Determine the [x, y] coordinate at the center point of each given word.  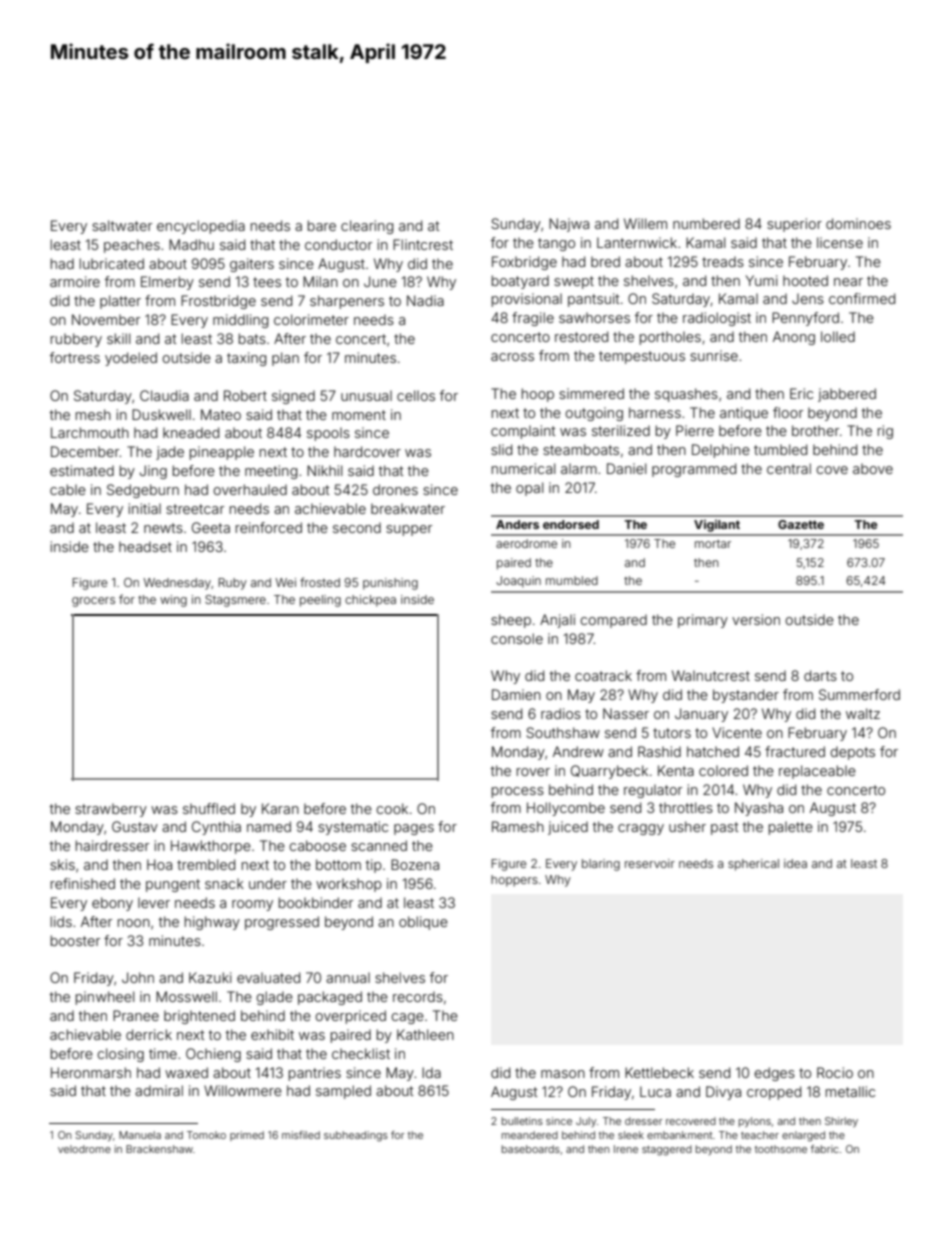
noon [134, 923]
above [873, 468]
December [85, 451]
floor [788, 412]
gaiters [252, 265]
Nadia [425, 300]
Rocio [835, 1072]
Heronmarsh [91, 1072]
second [357, 527]
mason [563, 1074]
